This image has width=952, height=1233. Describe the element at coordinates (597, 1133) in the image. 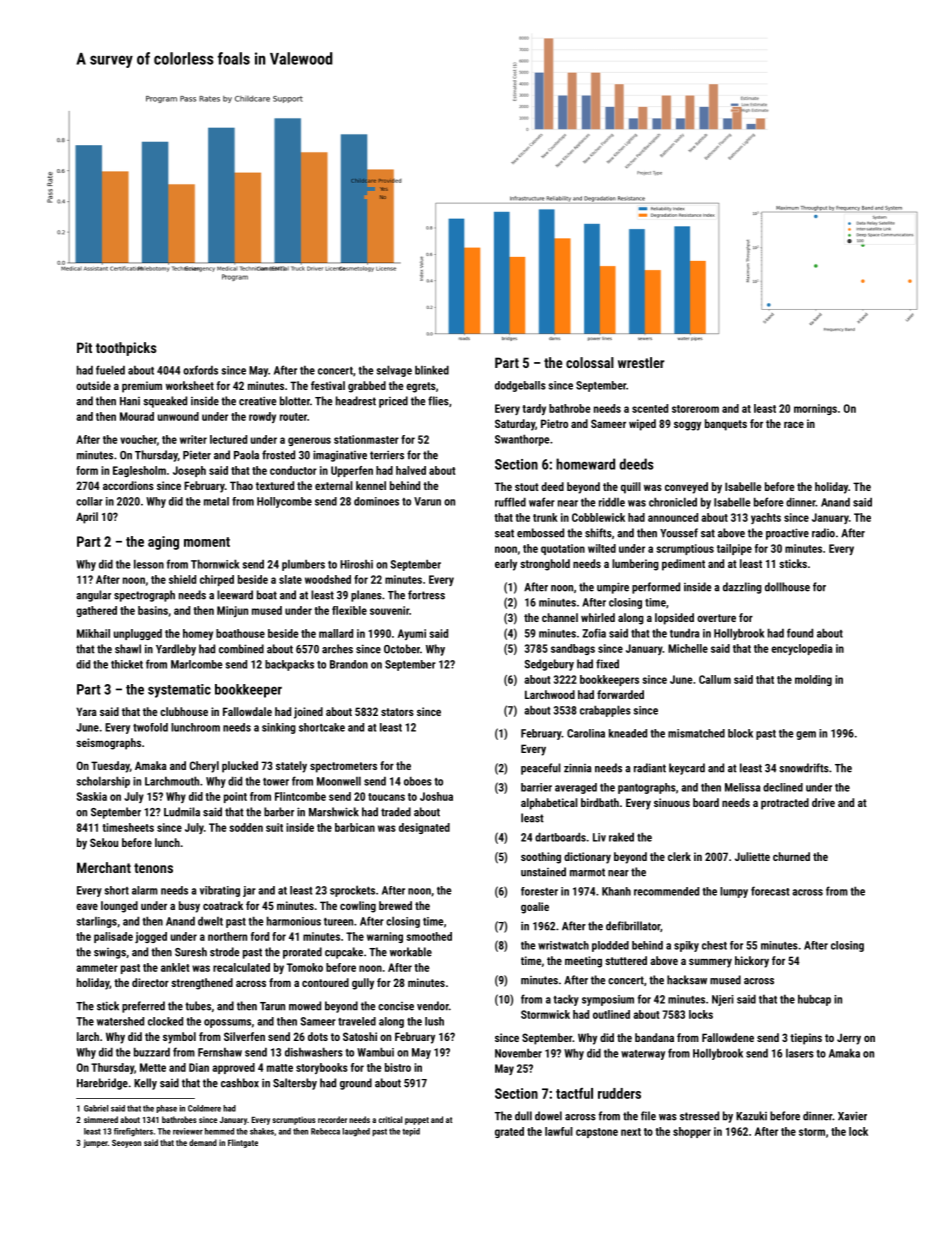

I see `capstone` at that location.
